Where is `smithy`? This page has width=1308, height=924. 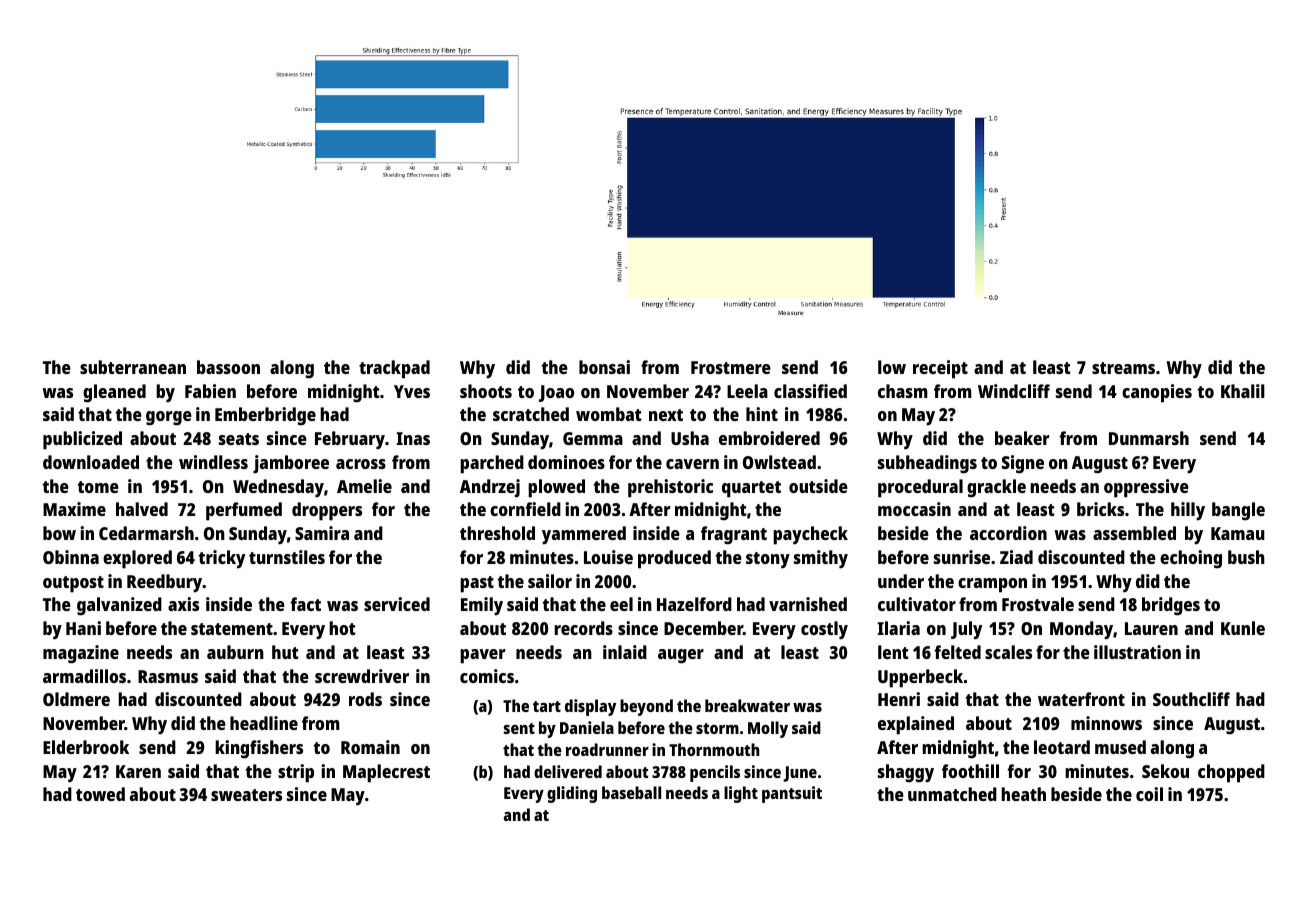 smithy is located at coordinates (821, 559).
